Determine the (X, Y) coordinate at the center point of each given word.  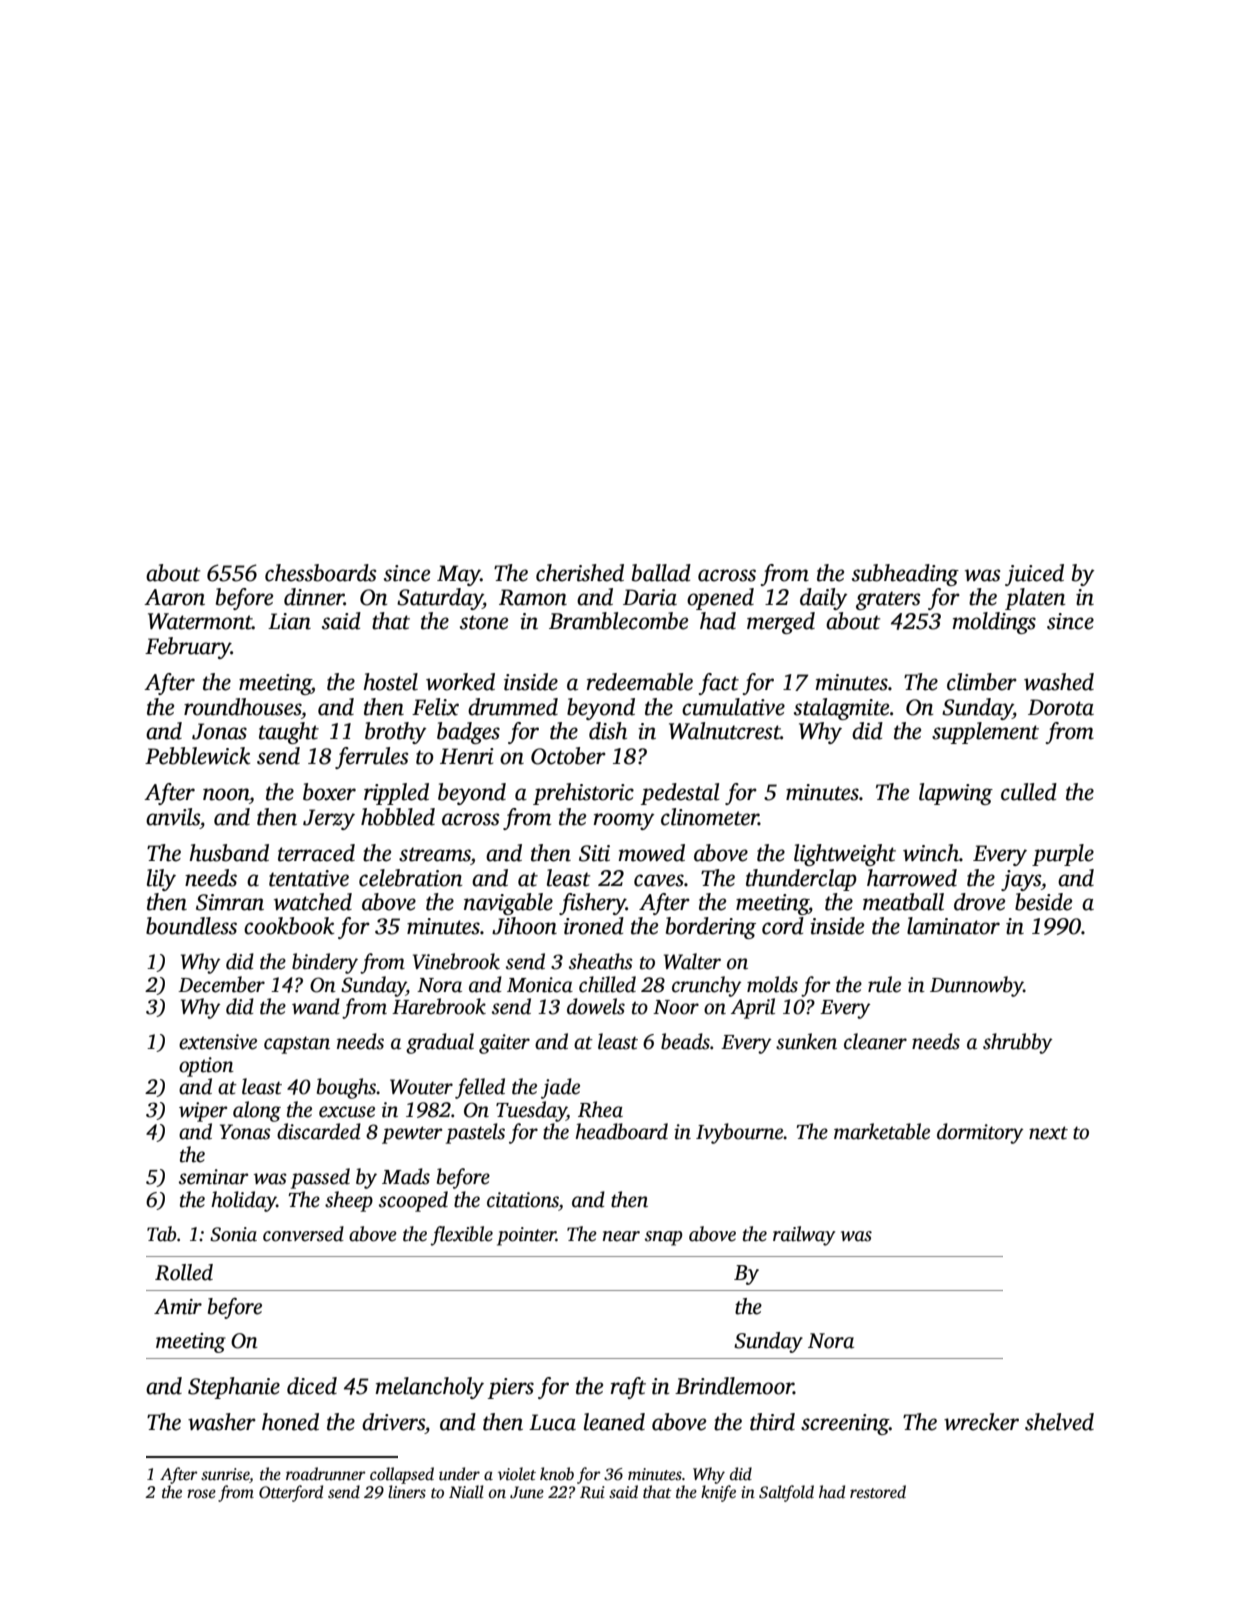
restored (878, 1492)
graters (888, 600)
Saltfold (786, 1493)
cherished (580, 573)
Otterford (291, 1493)
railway (804, 1236)
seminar (214, 1177)
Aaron (174, 597)
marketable (882, 1131)
